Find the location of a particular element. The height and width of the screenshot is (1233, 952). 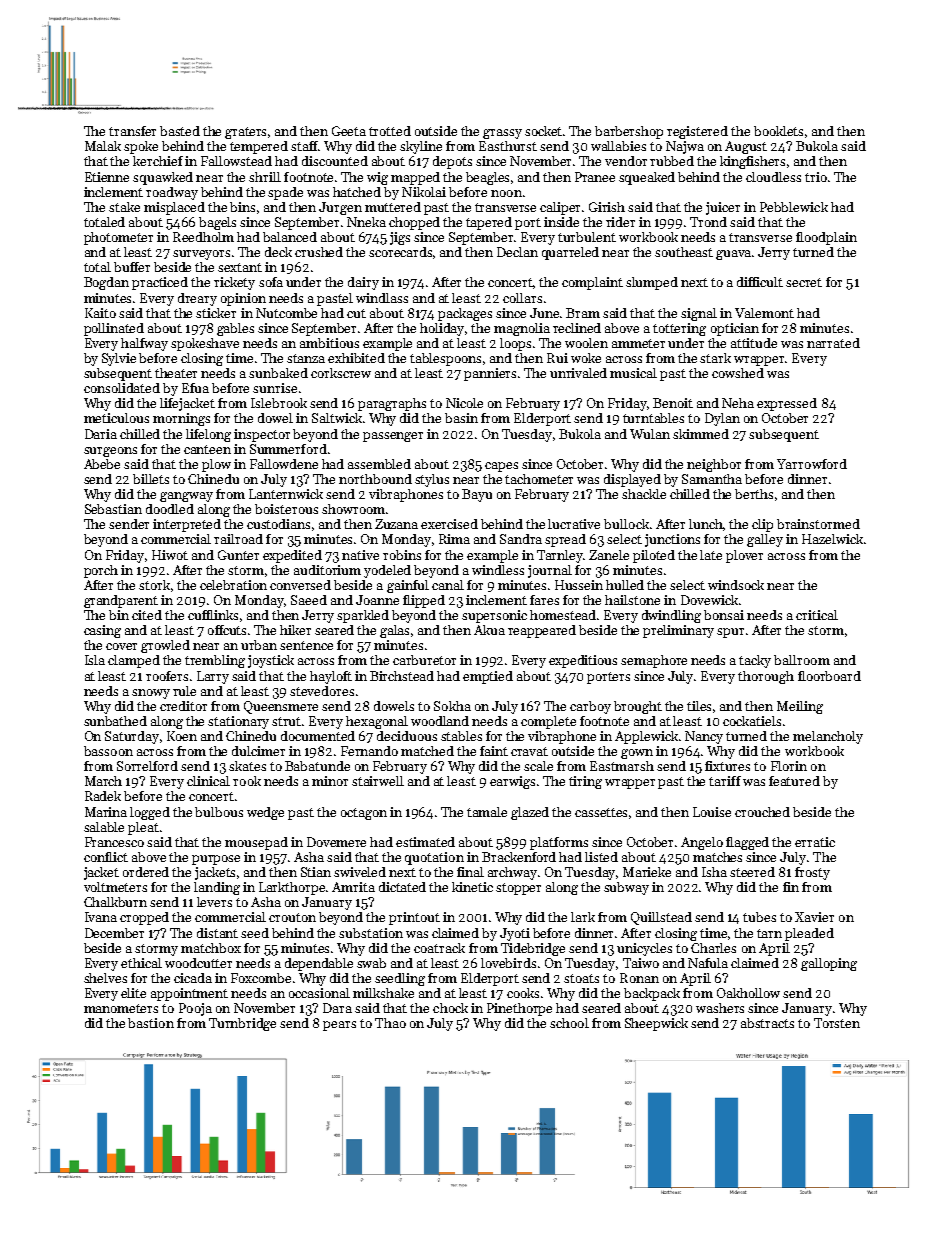

school is located at coordinates (569, 1023).
